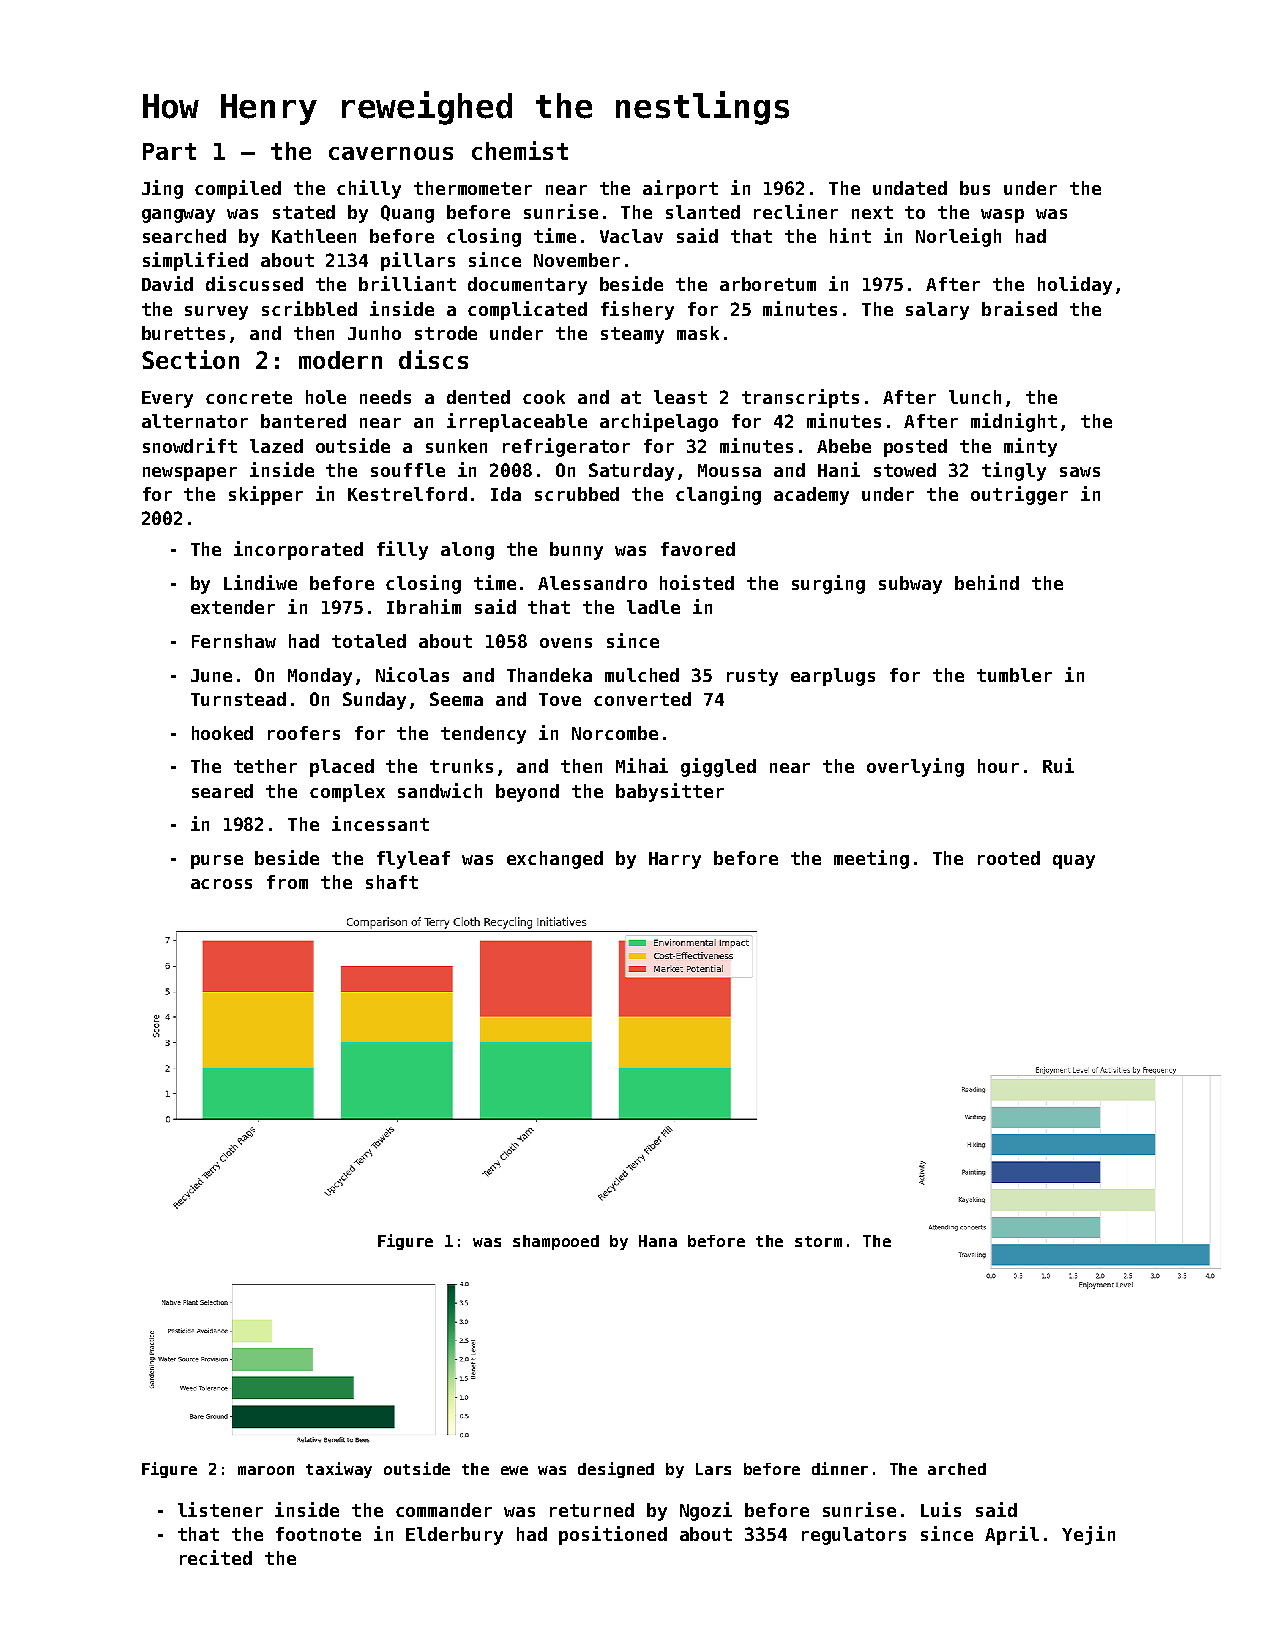 Image resolution: width=1269 pixels, height=1642 pixels. Describe the element at coordinates (659, 422) in the screenshot. I see `archipelago` at that location.
